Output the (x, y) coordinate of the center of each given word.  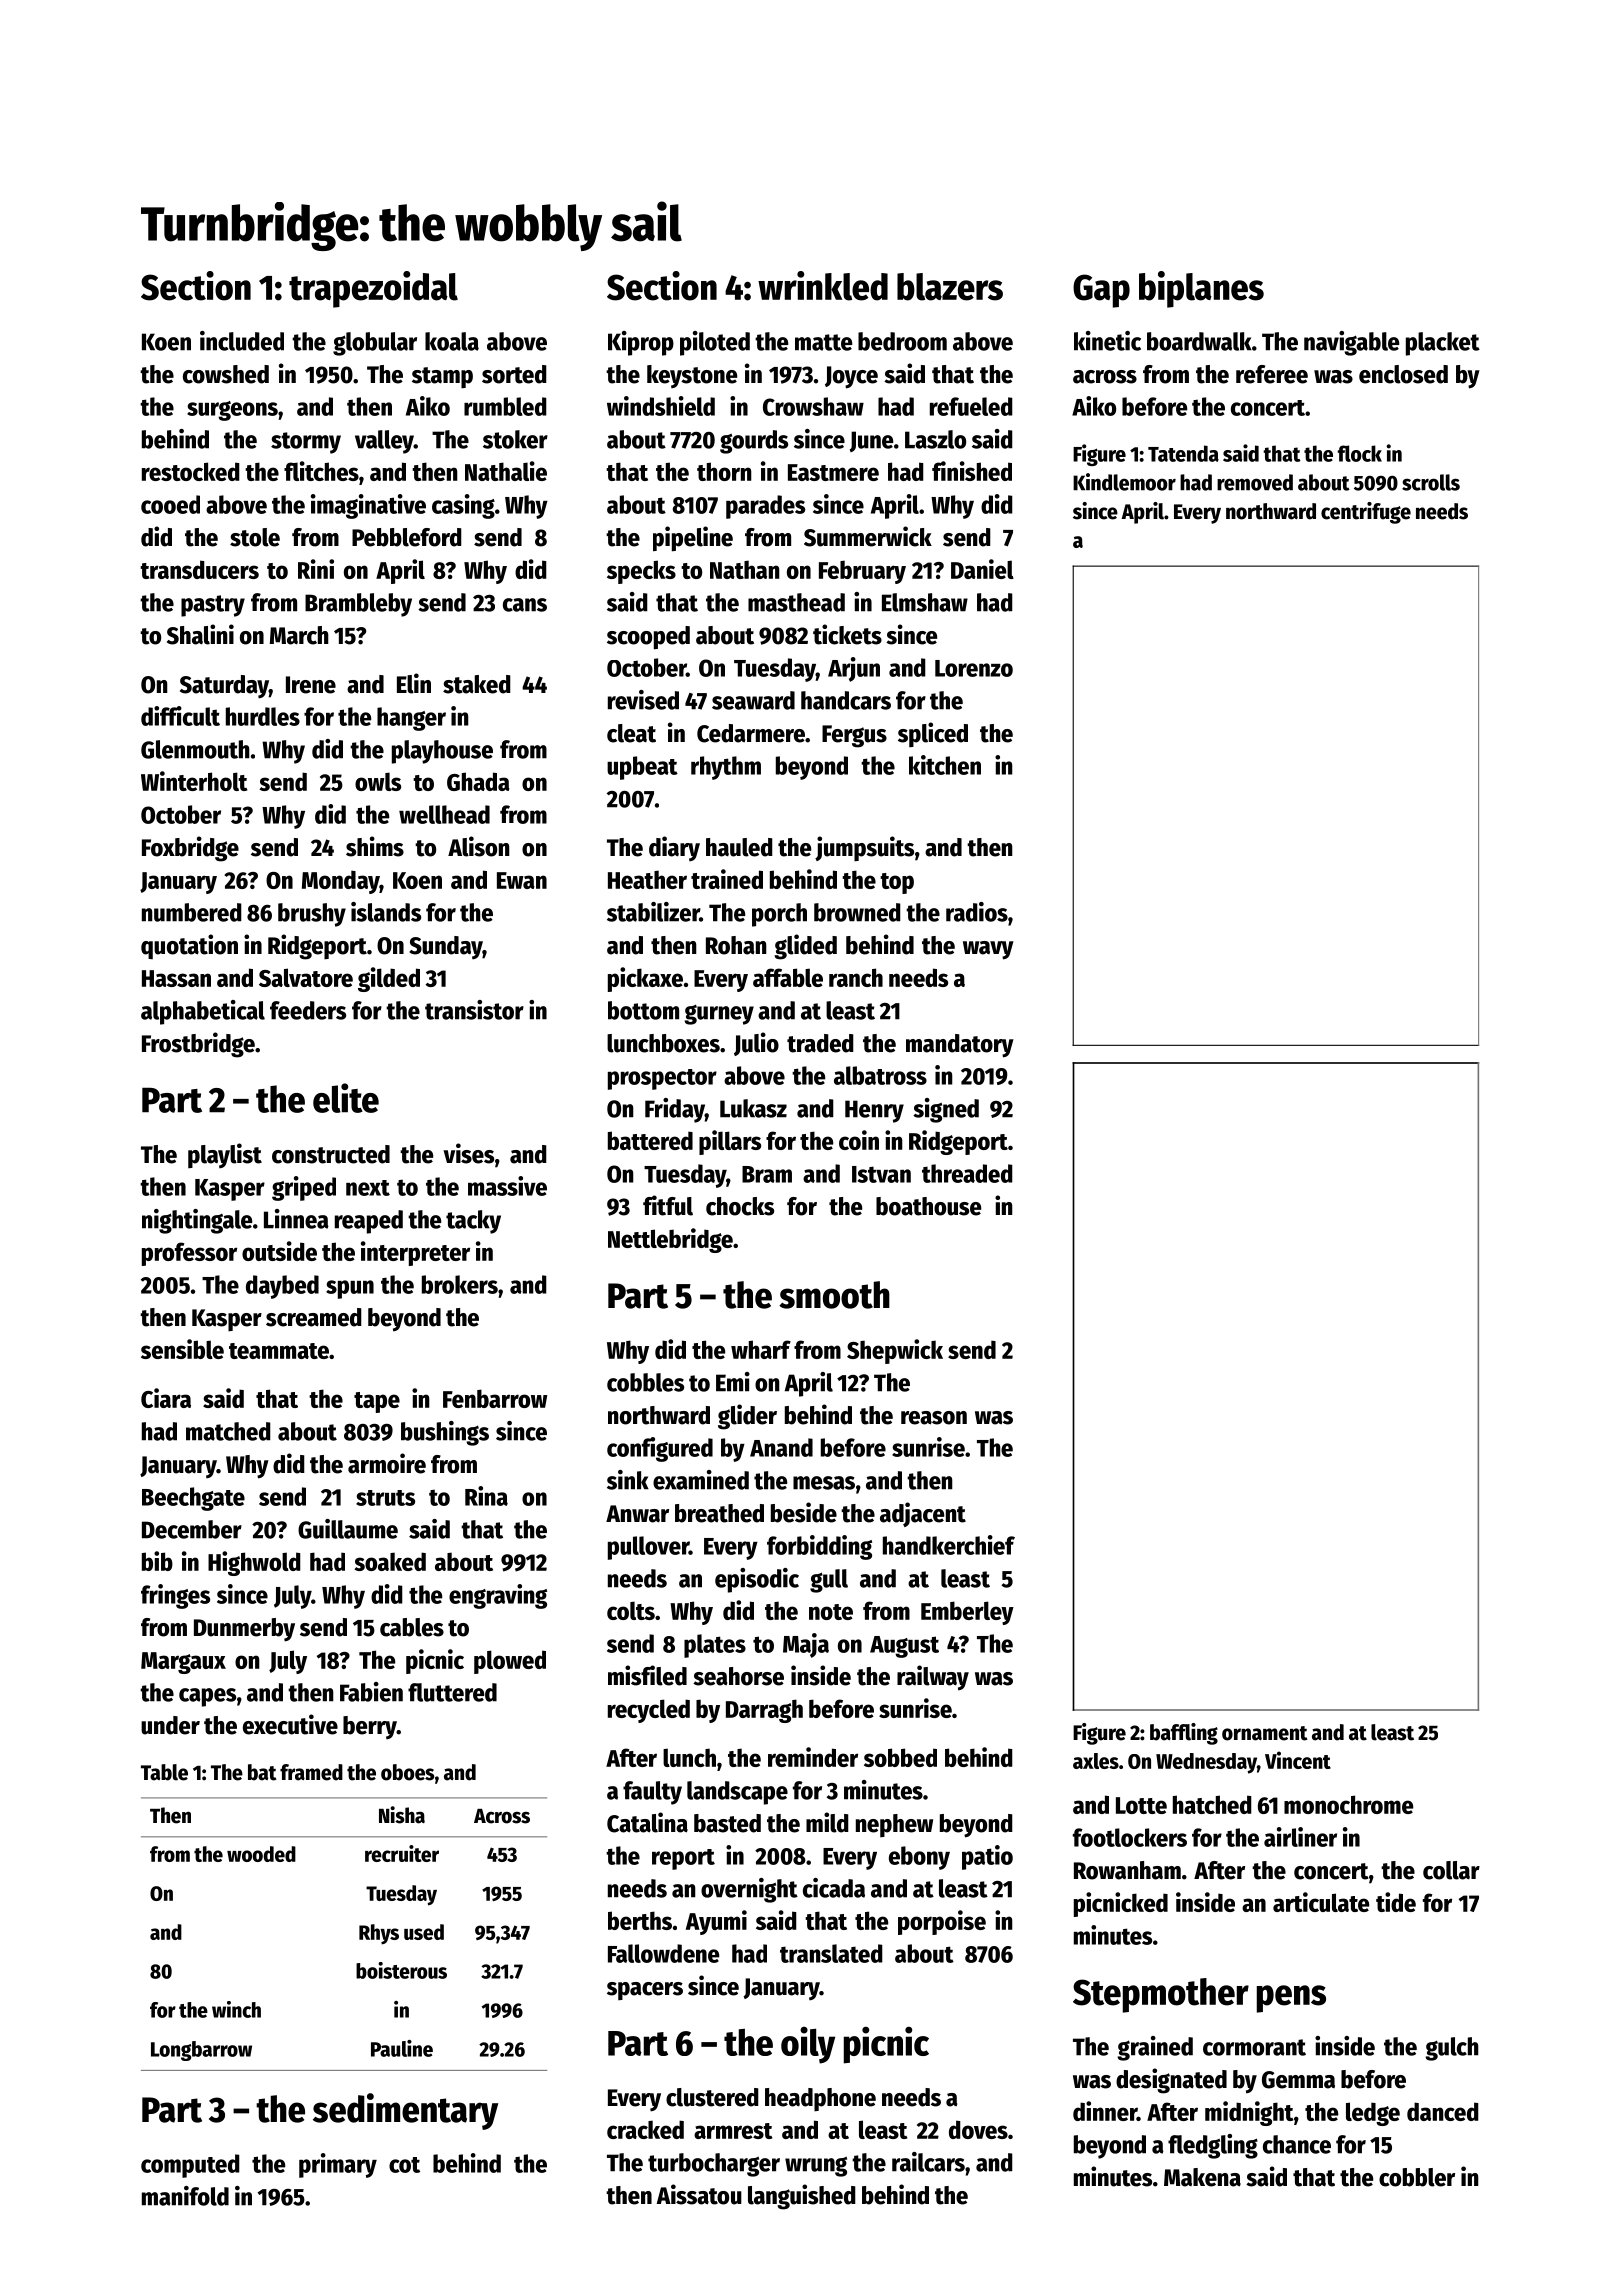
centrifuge (1366, 513)
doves (978, 2129)
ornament (1265, 1733)
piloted (715, 343)
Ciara (166, 1398)
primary (338, 2165)
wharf (761, 1349)
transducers (199, 569)
